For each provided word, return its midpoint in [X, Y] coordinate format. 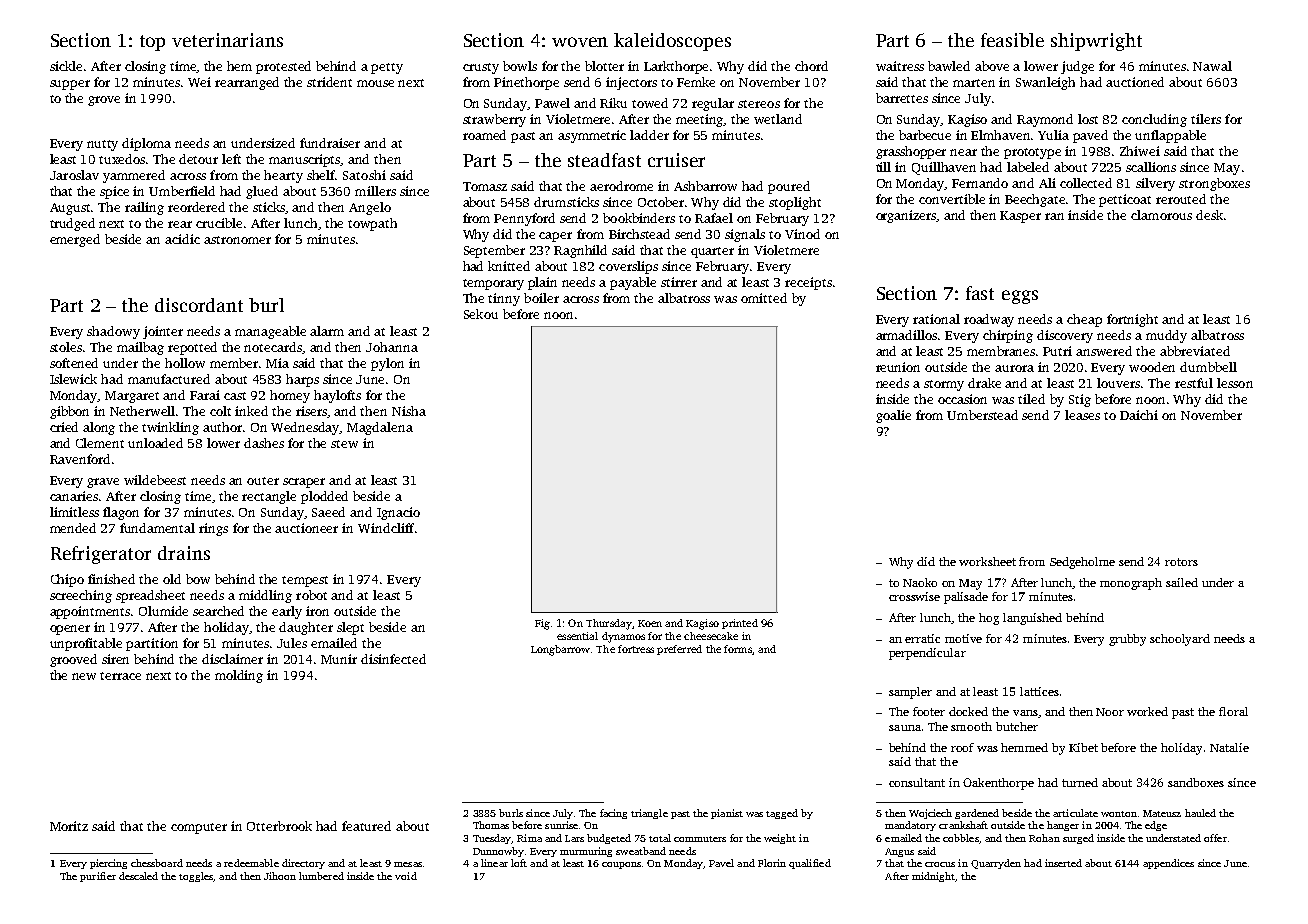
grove [104, 101]
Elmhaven [1001, 135]
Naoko [920, 582]
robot [311, 595]
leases [1082, 415]
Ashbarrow [705, 186]
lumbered [321, 876]
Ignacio [398, 513]
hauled [1200, 813]
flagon [121, 513]
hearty [283, 176]
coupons [621, 865]
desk [1209, 215]
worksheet [987, 561]
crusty [481, 68]
